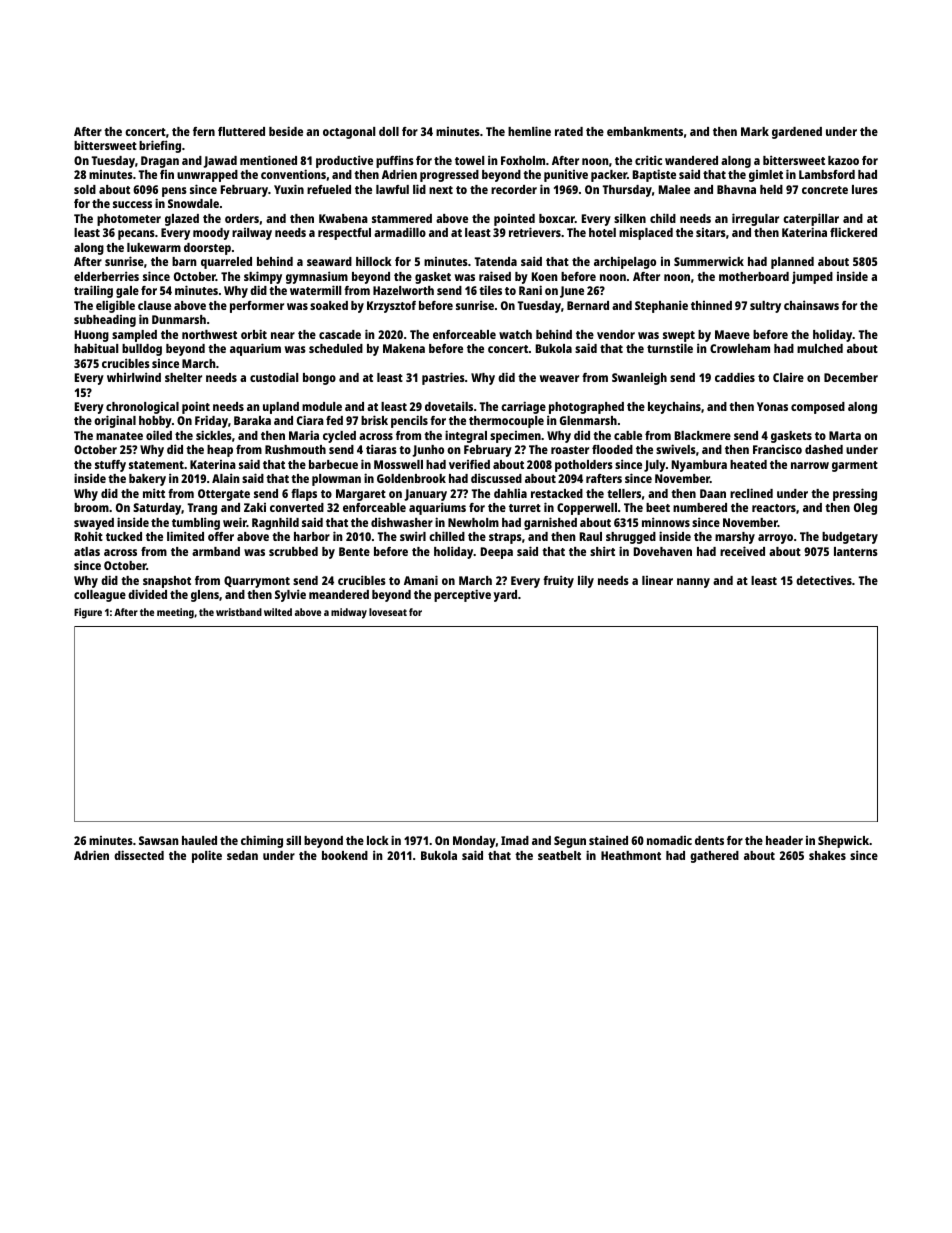 This image has width=952, height=1233. I want to click on Shepwick, so click(843, 842).
